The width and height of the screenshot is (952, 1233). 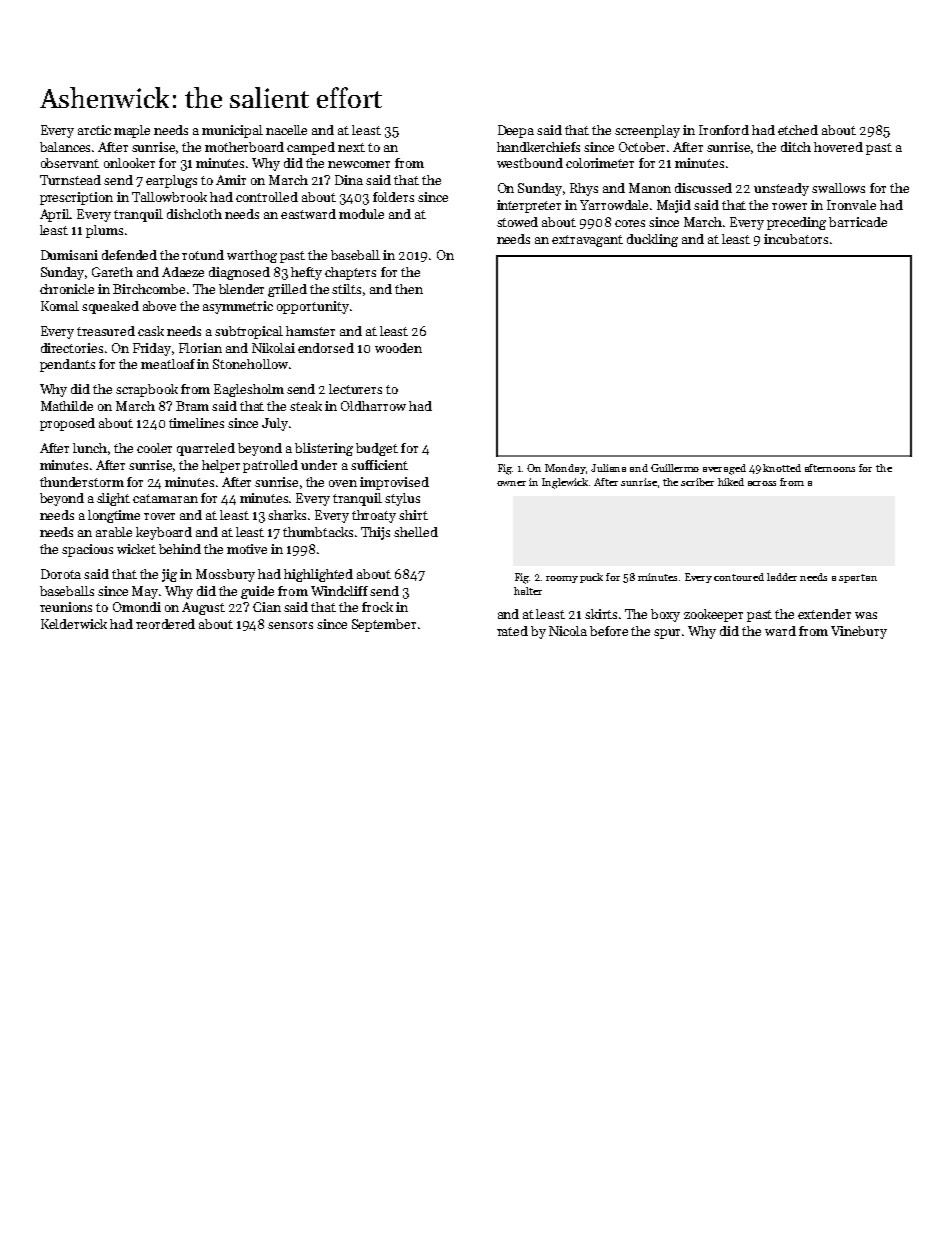 What do you see at coordinates (132, 131) in the screenshot?
I see `maple` at bounding box center [132, 131].
